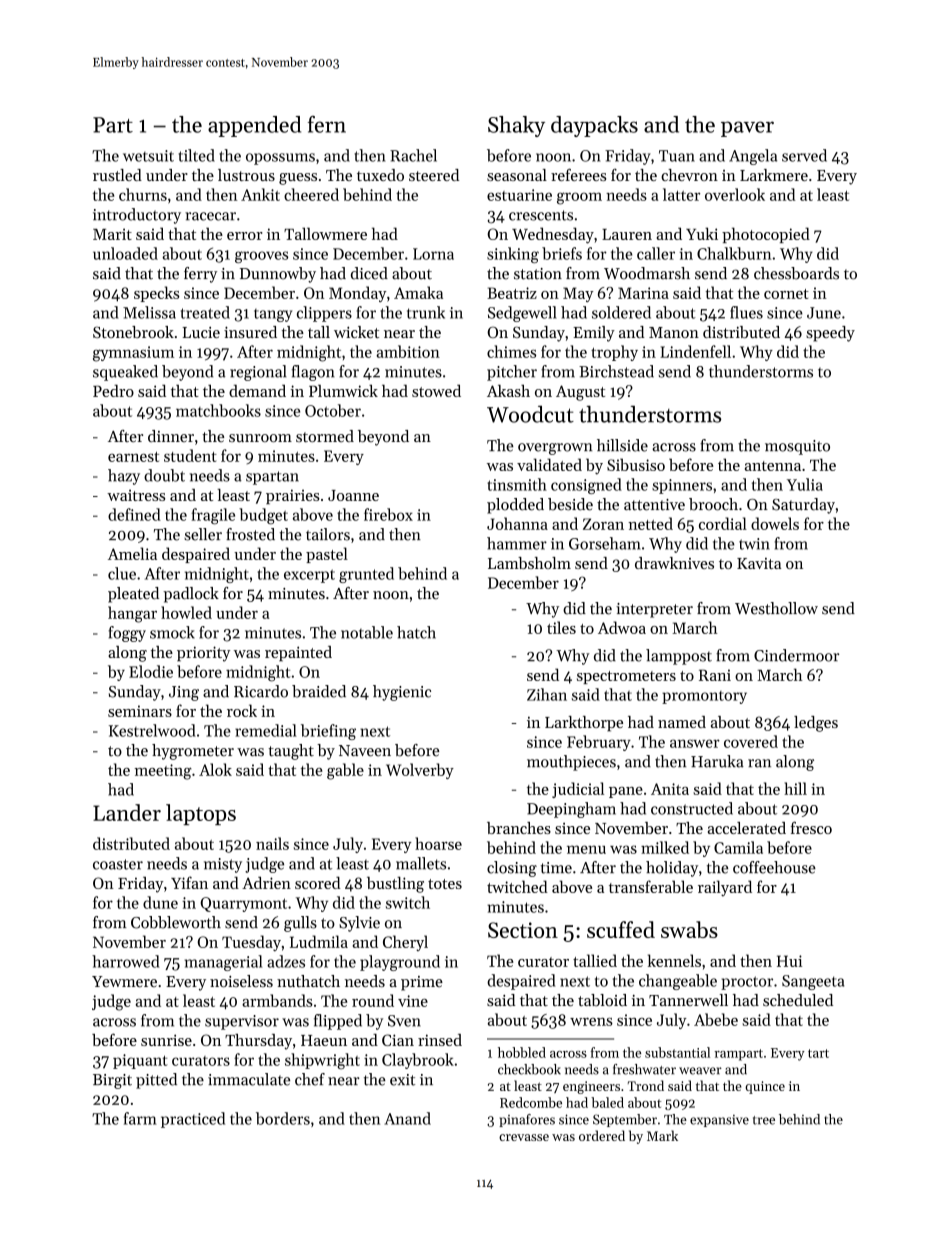  What do you see at coordinates (367, 632) in the screenshot?
I see `notable` at bounding box center [367, 632].
